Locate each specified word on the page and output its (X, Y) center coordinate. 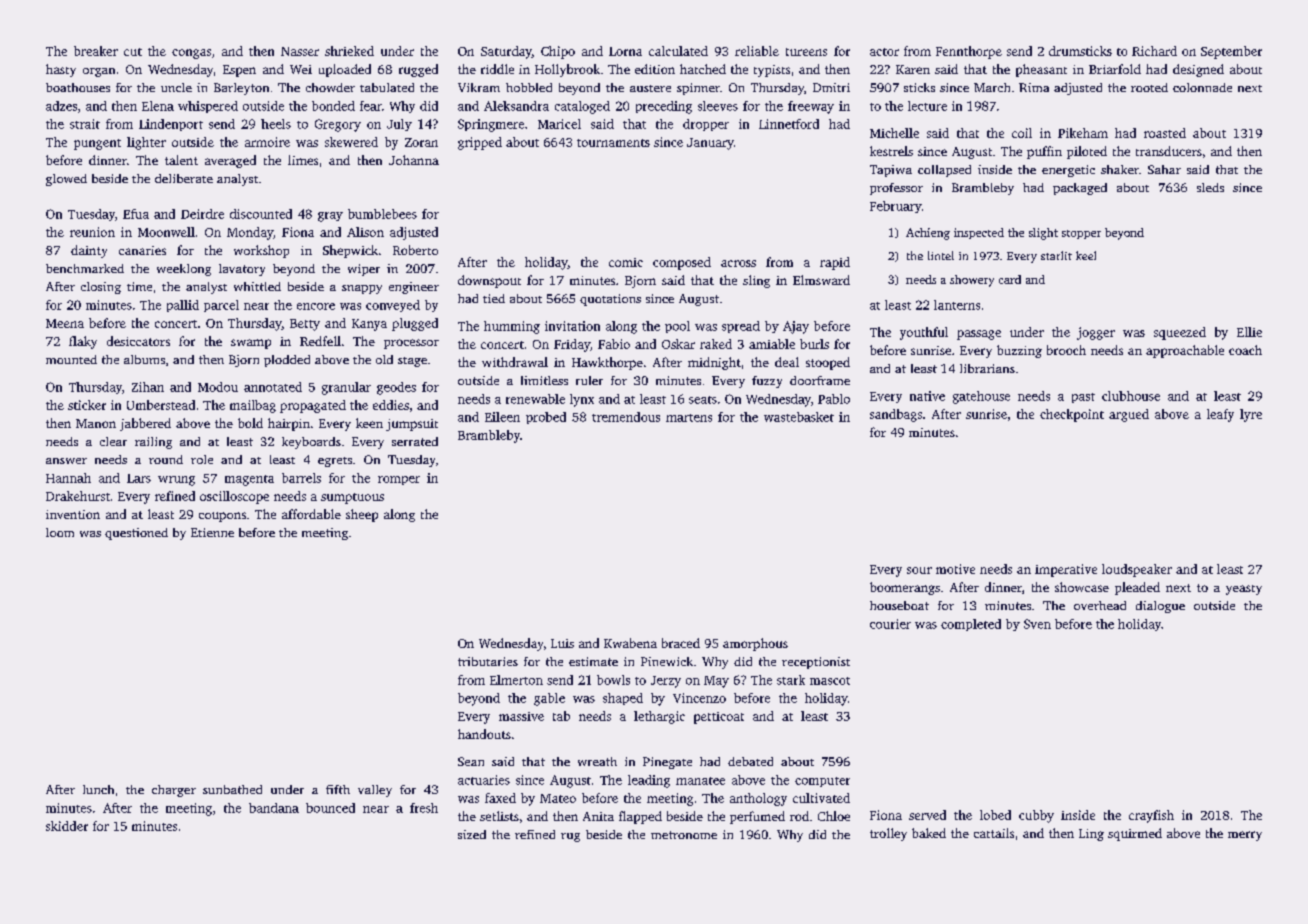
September (1231, 52)
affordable (311, 514)
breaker (96, 51)
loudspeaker (1137, 570)
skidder (67, 826)
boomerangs (905, 588)
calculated (678, 51)
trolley (888, 834)
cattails (994, 833)
